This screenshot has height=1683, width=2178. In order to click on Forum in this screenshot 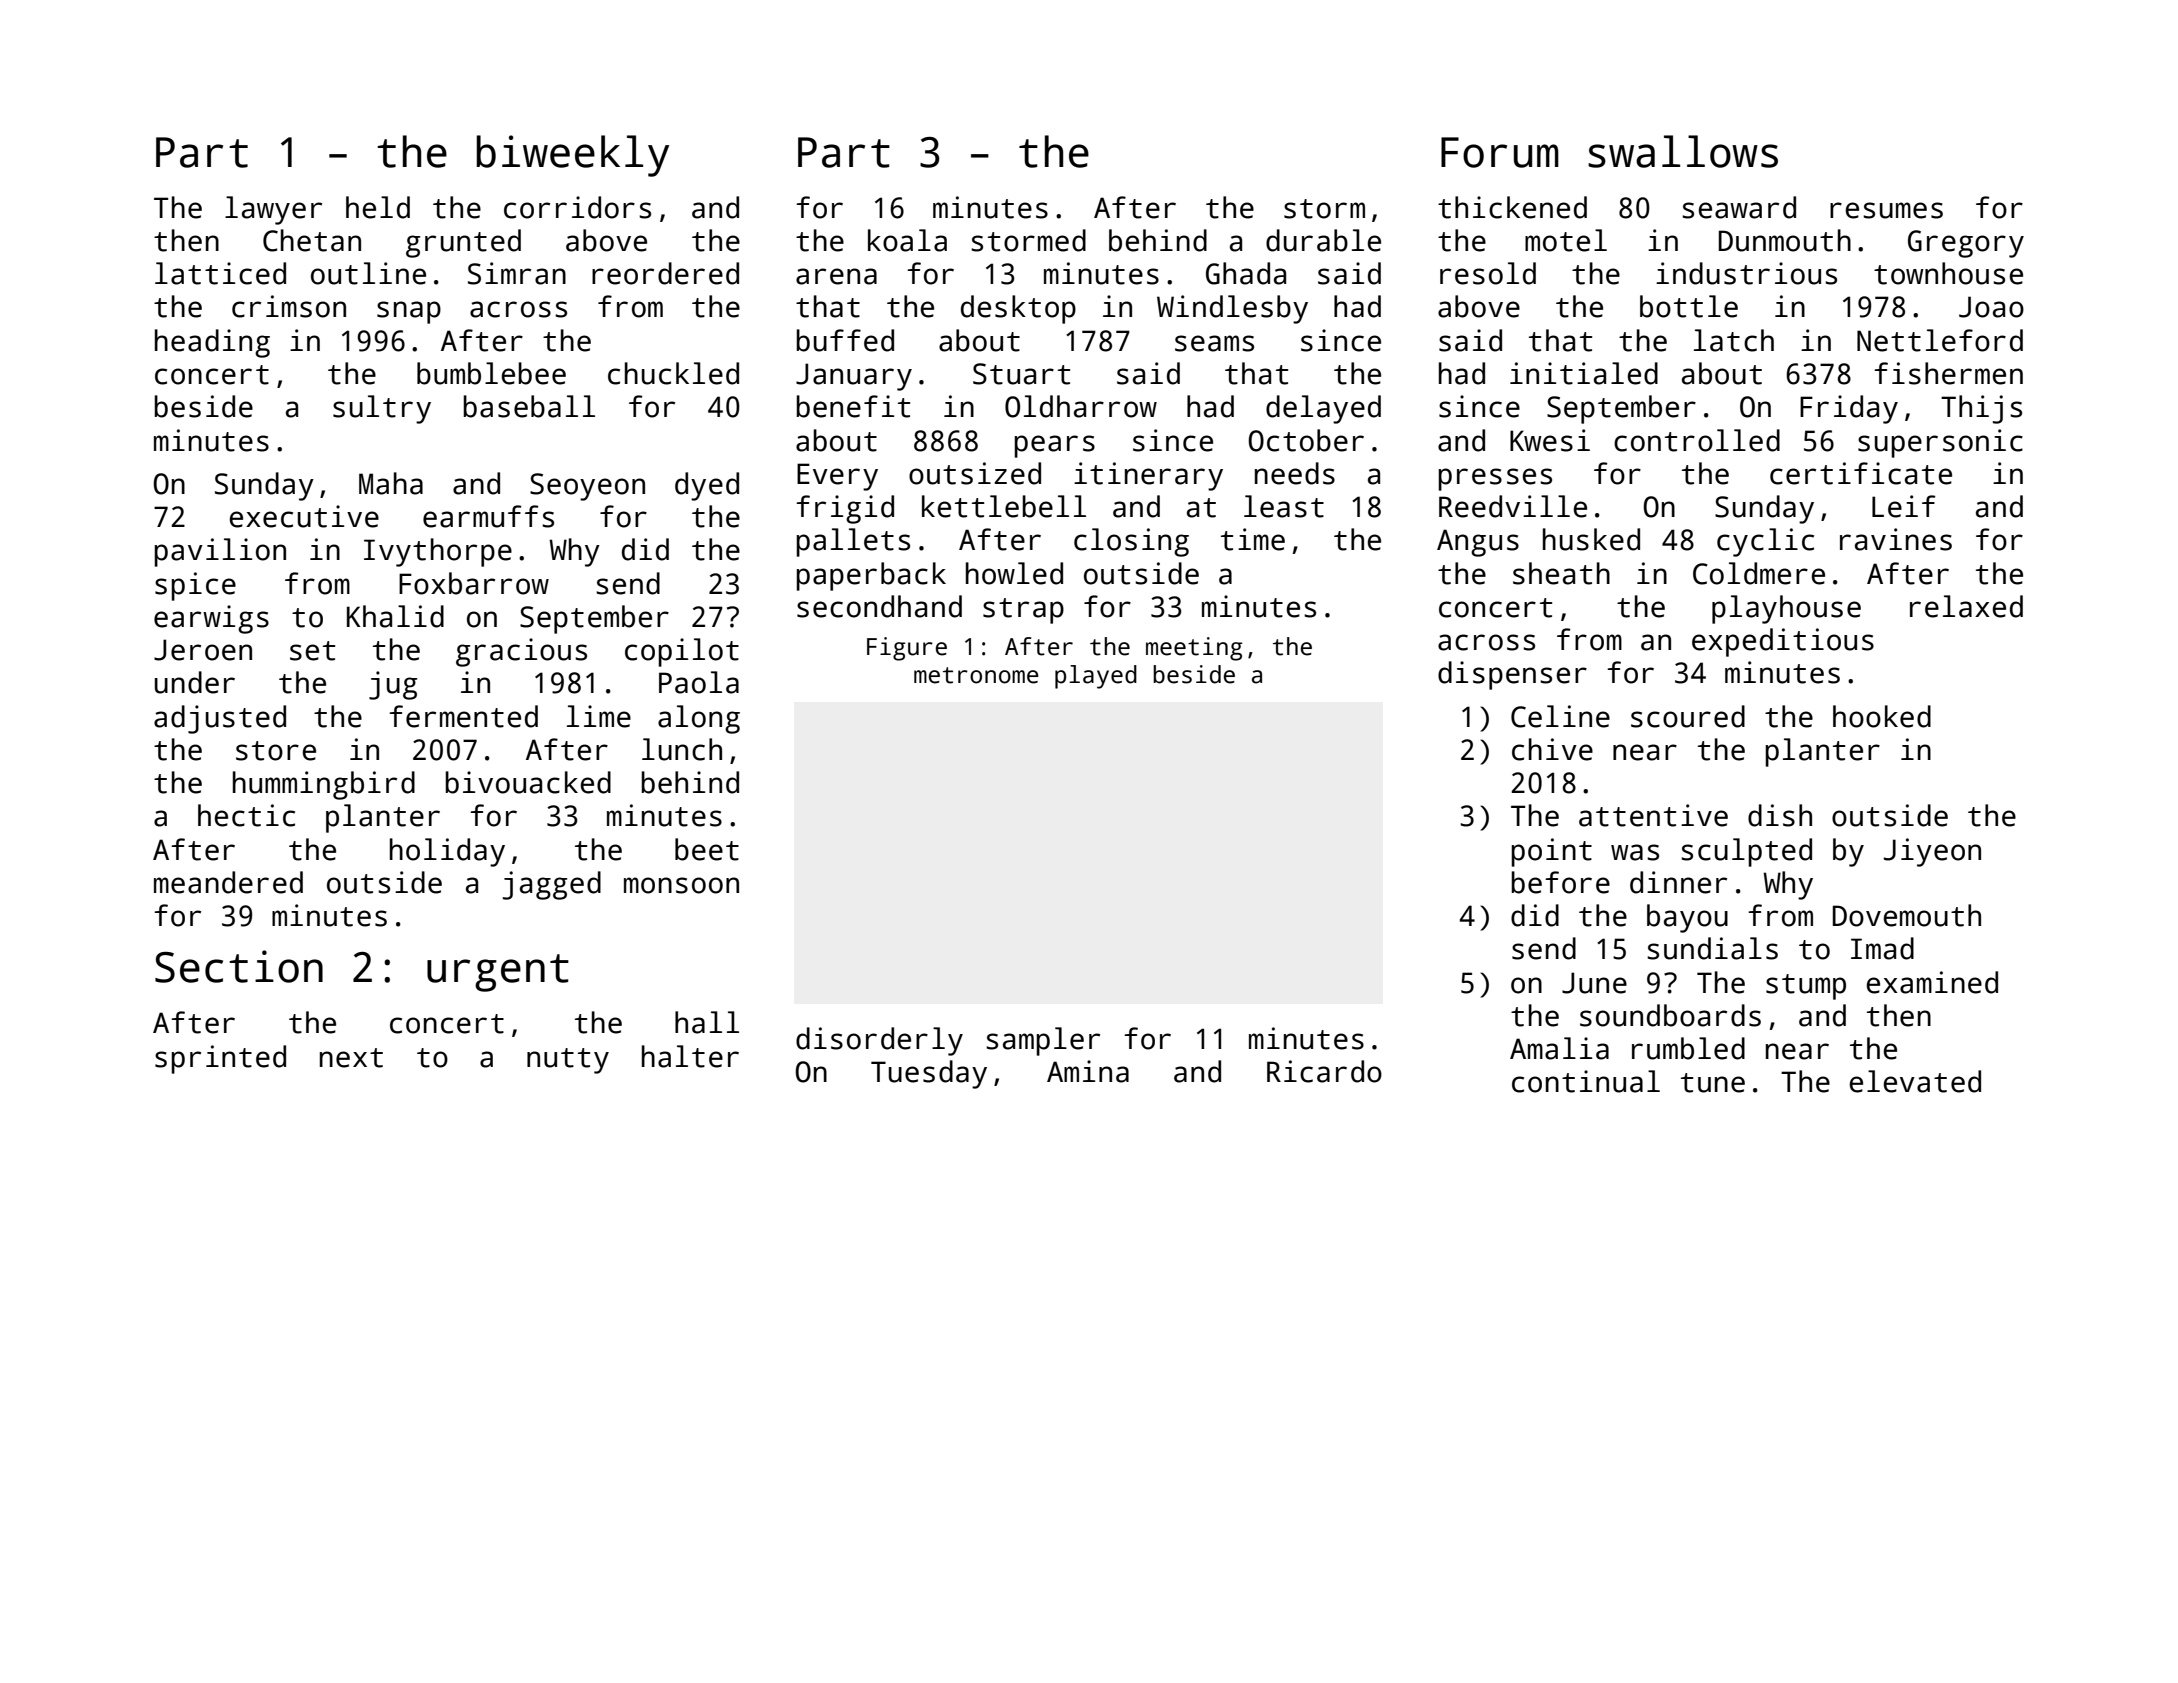, I will do `click(1500, 152)`.
